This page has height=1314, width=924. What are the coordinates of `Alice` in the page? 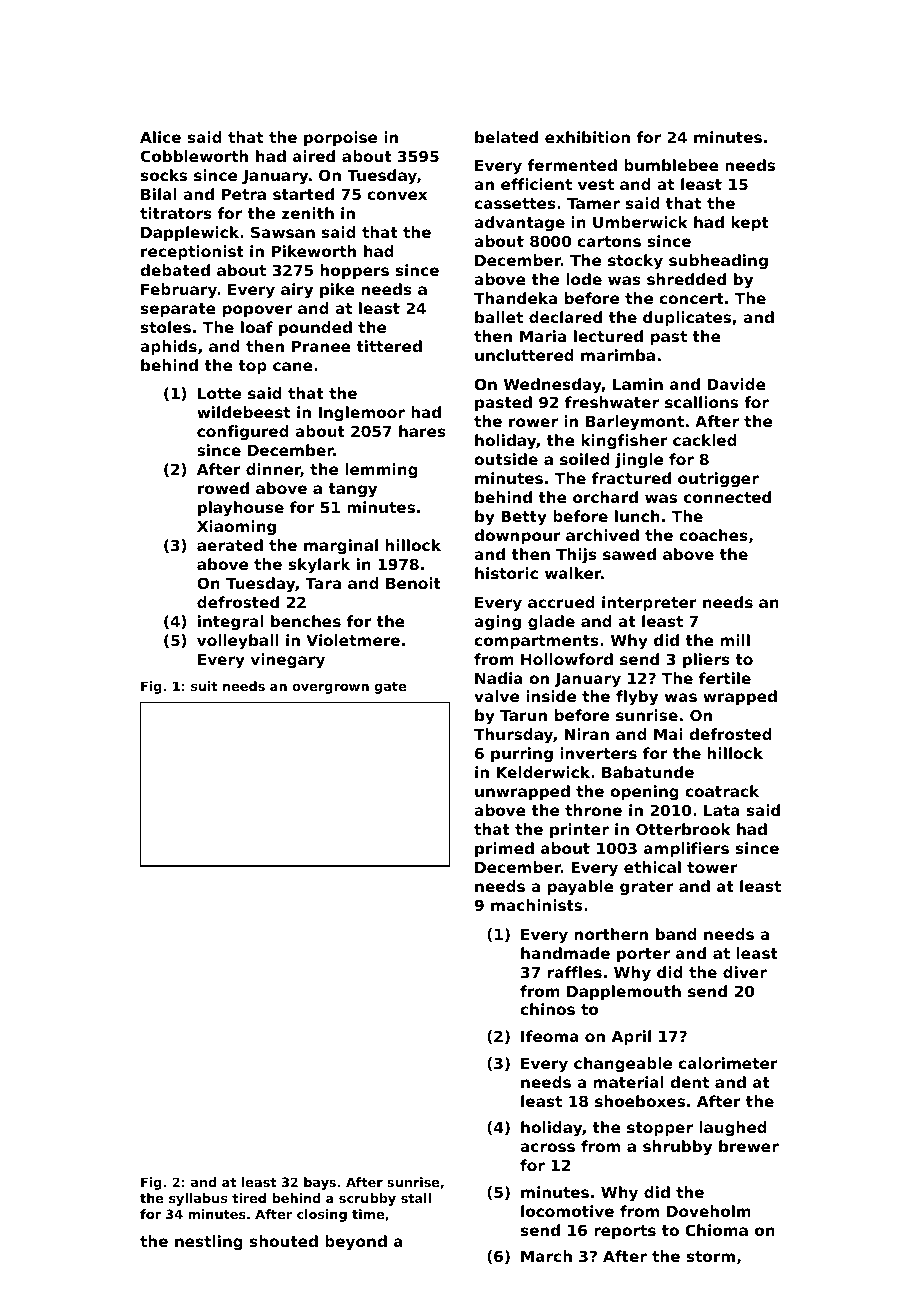 It's located at (160, 137).
